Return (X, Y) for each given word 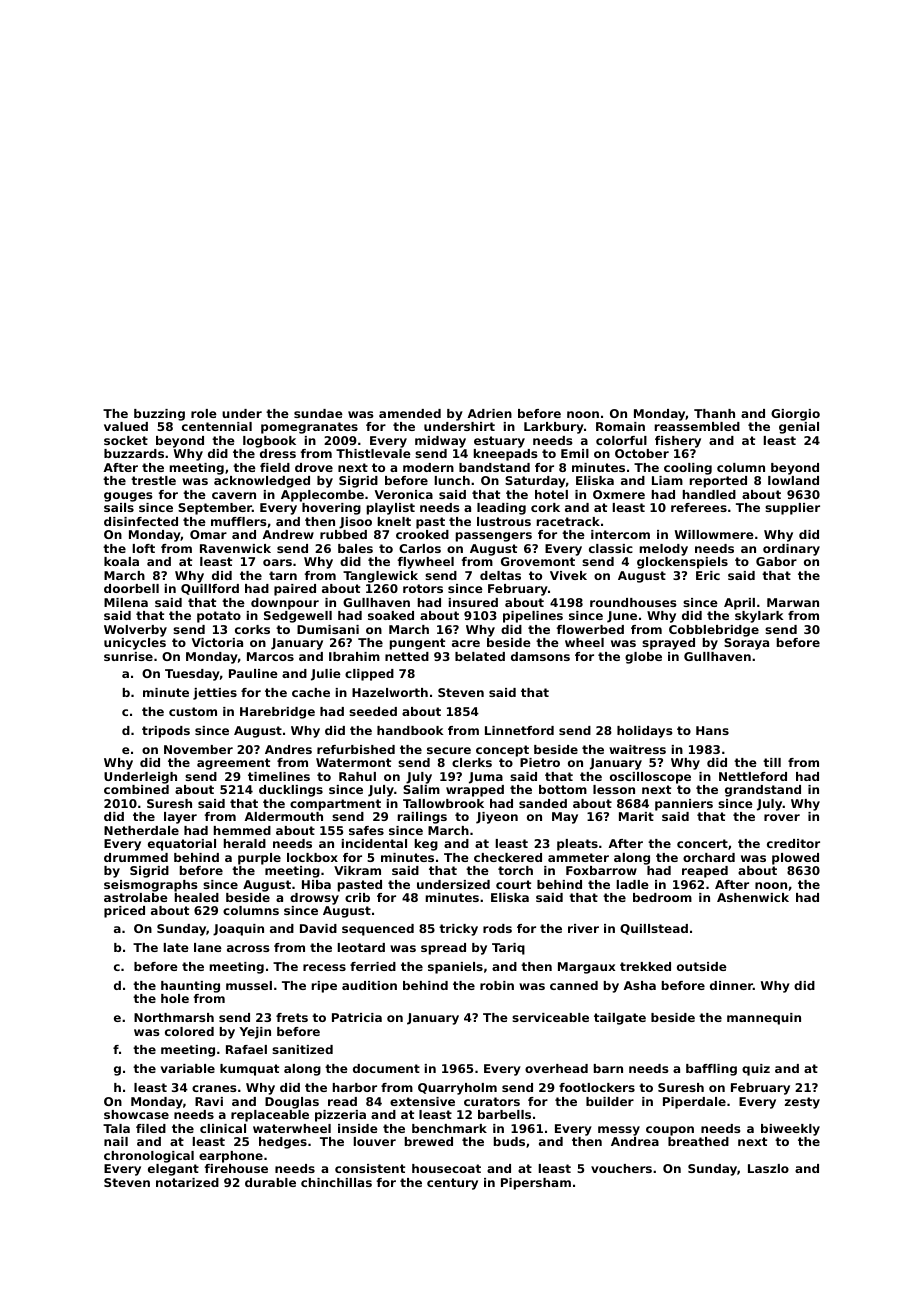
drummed (136, 857)
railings (422, 818)
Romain (620, 426)
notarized (187, 1182)
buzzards (134, 453)
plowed (795, 859)
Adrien (489, 413)
